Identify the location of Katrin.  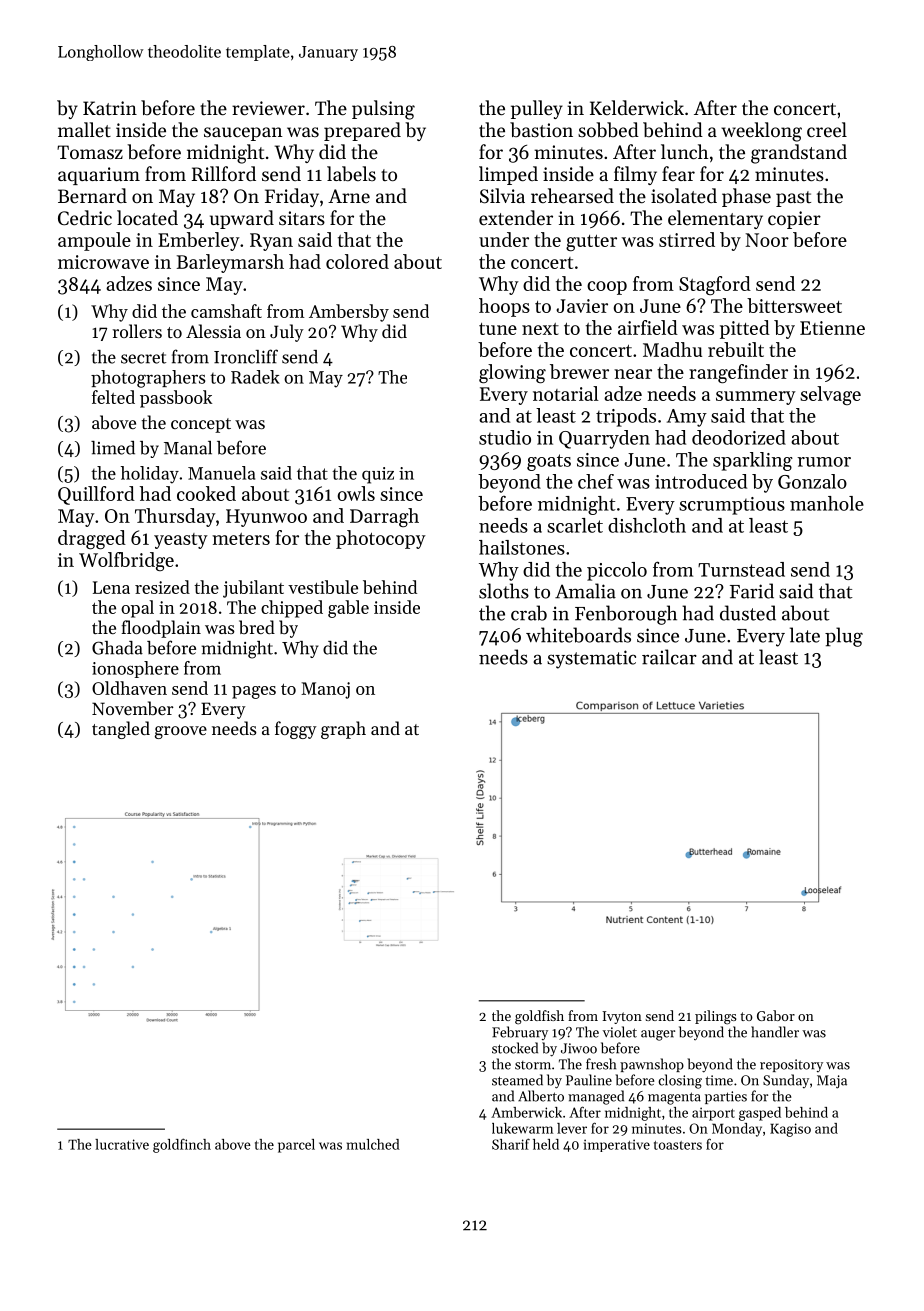
(110, 108).
